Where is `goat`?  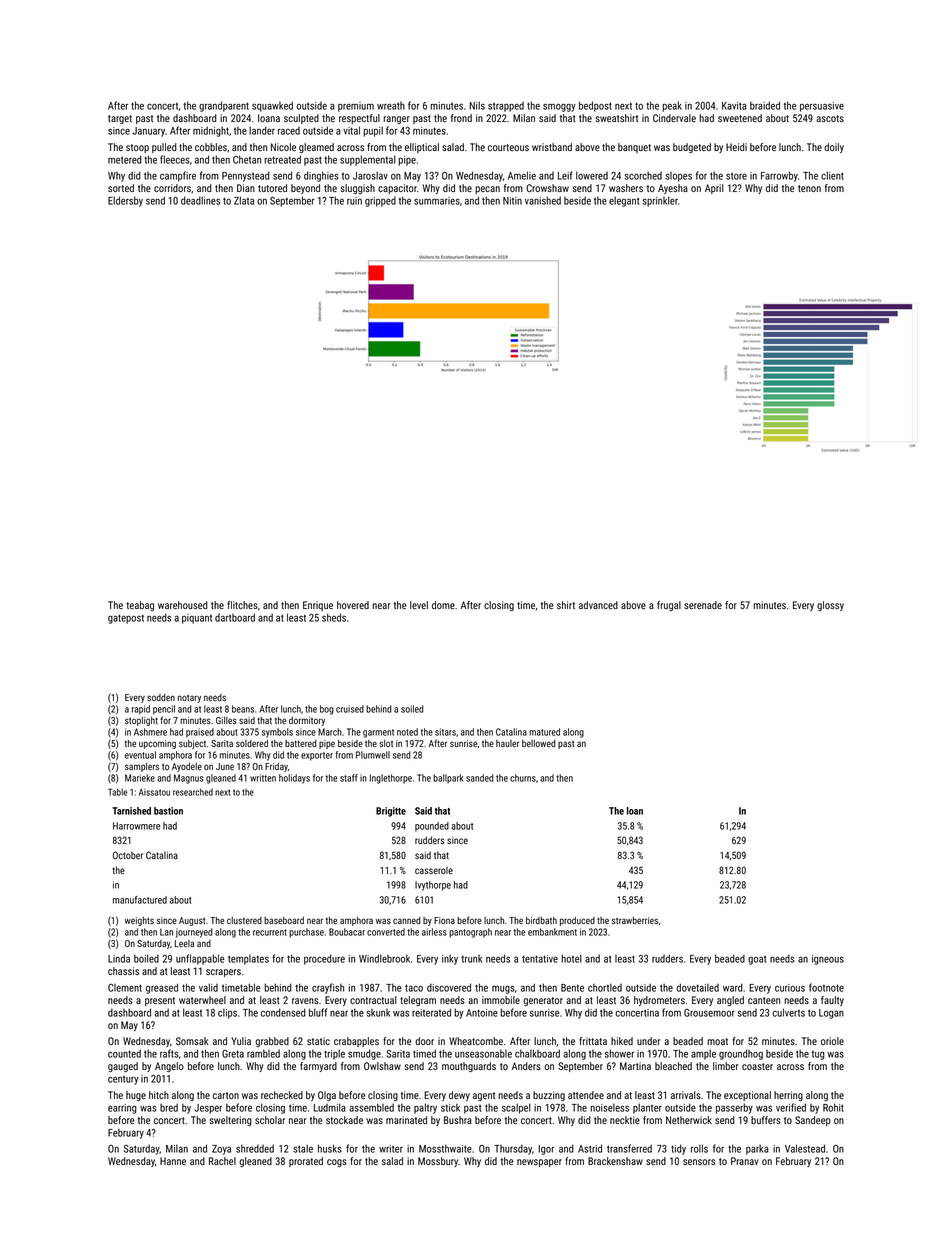
goat is located at coordinates (757, 960).
